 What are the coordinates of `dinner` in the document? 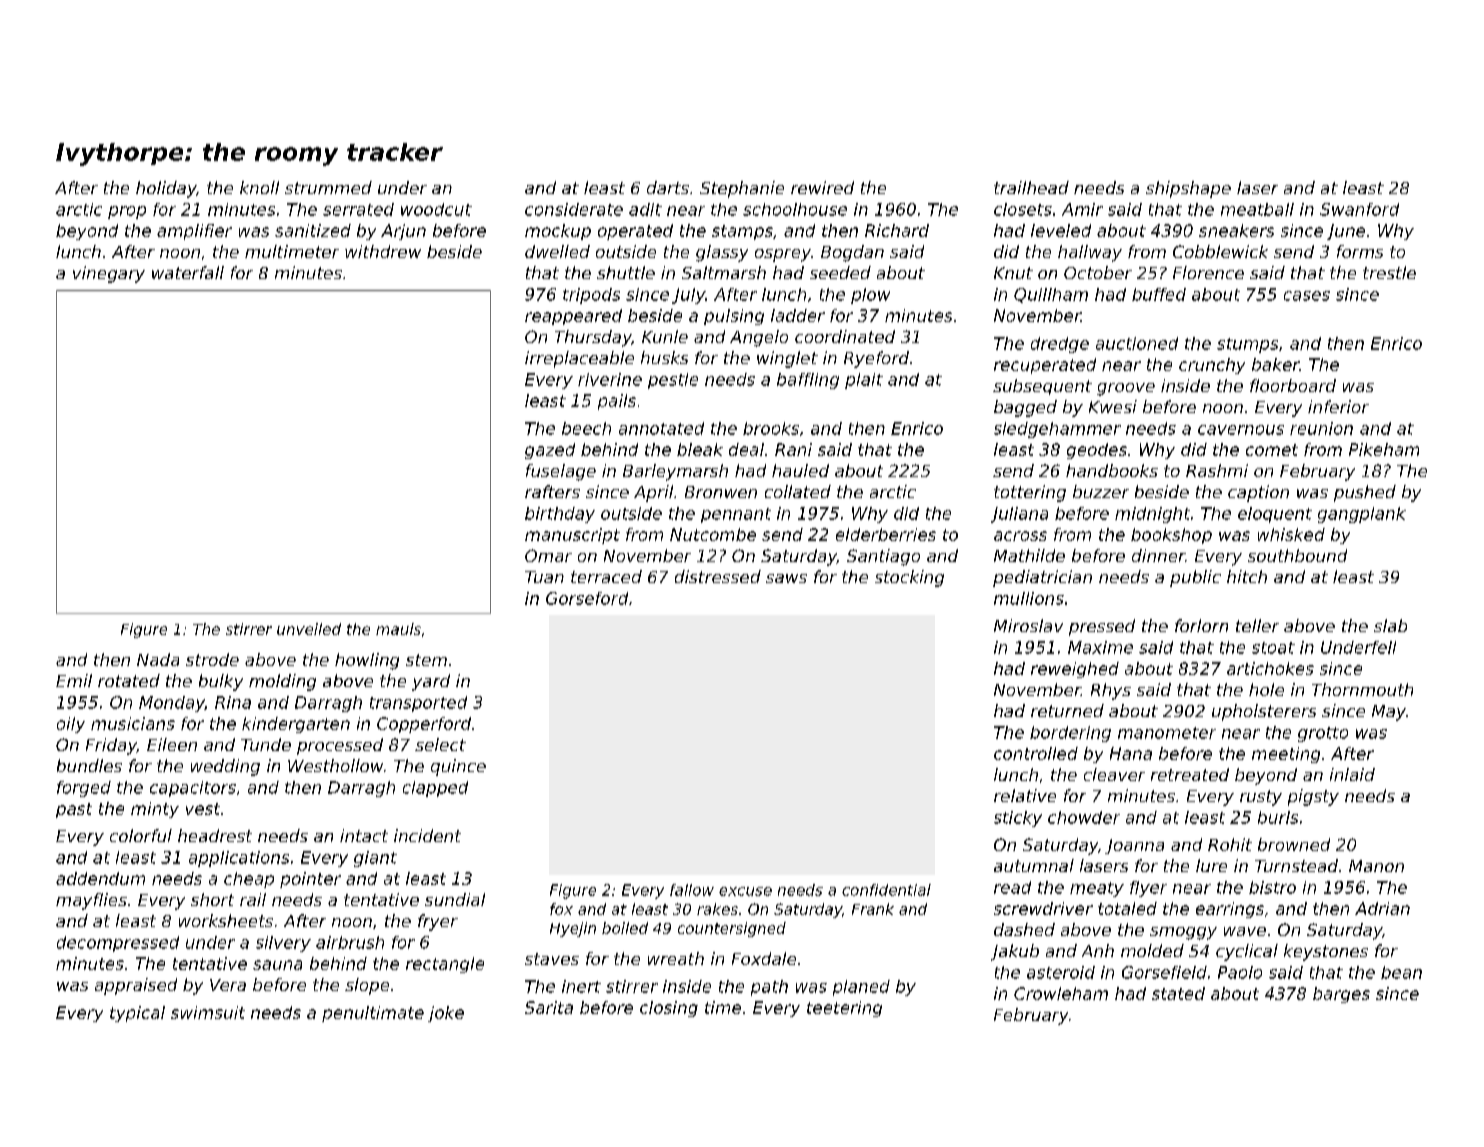 It's located at (1158, 555).
